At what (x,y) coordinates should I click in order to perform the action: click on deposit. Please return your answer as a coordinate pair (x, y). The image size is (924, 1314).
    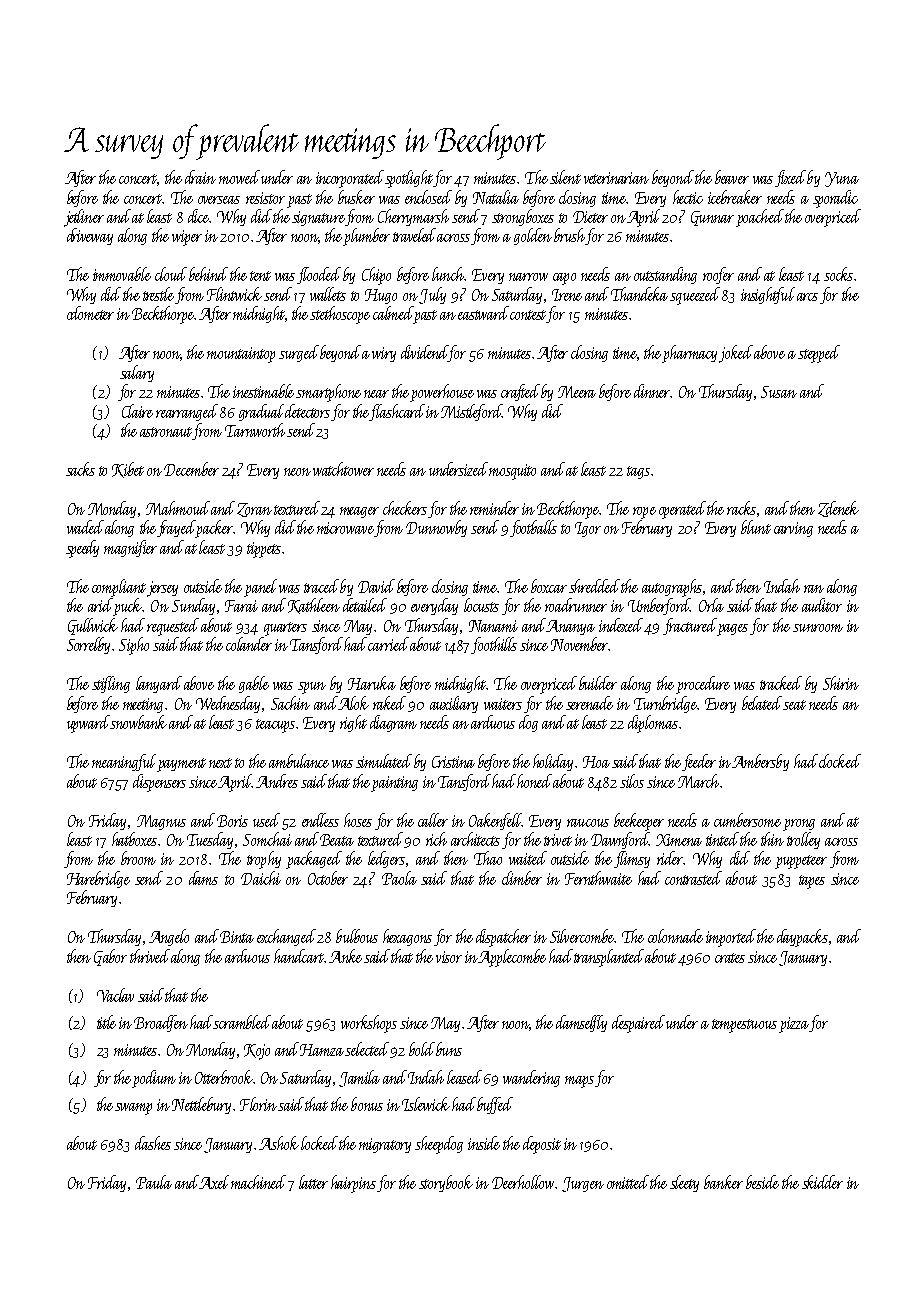
    Looking at the image, I should click on (542, 1145).
